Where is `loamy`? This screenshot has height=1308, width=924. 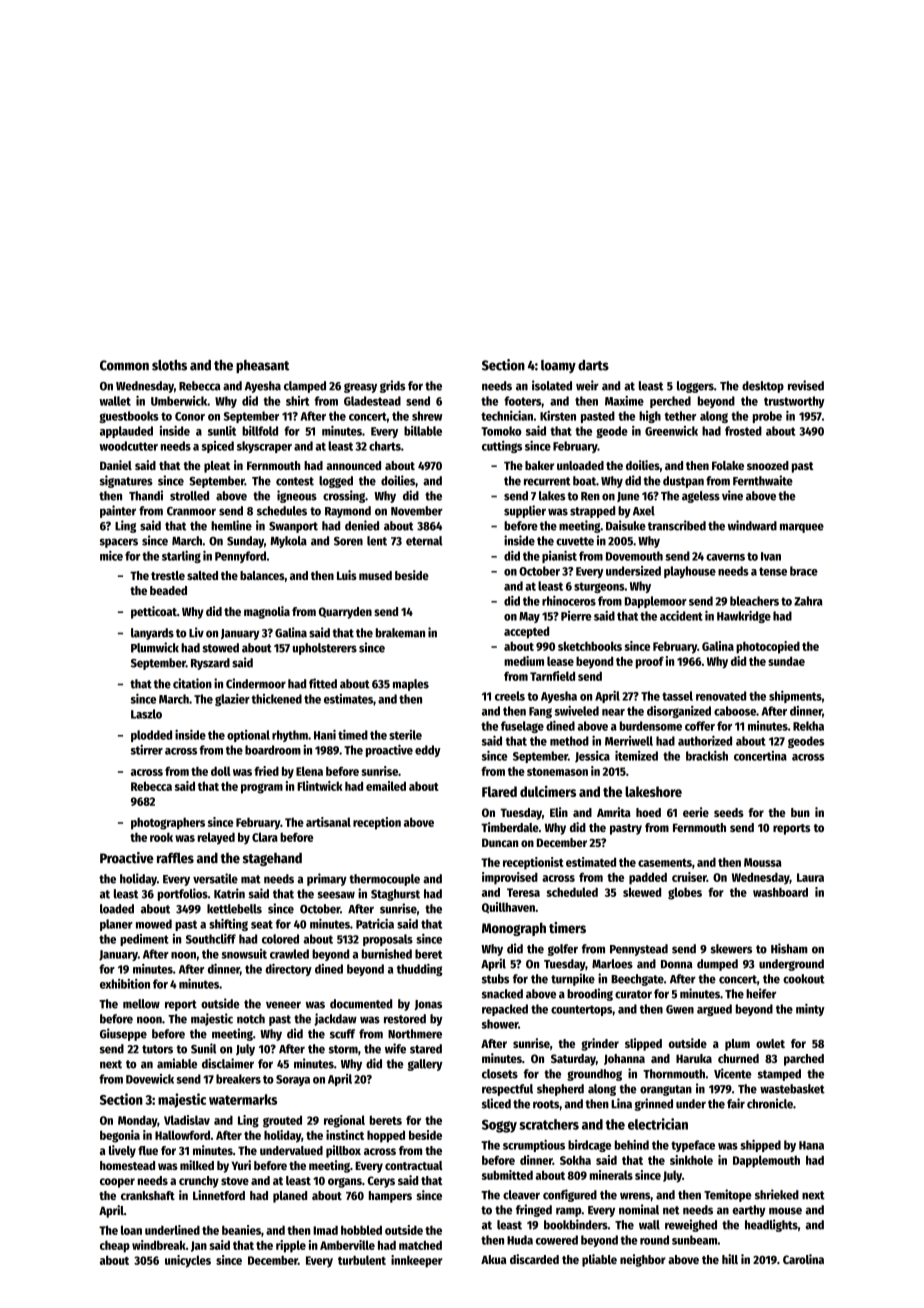 loamy is located at coordinates (558, 366).
